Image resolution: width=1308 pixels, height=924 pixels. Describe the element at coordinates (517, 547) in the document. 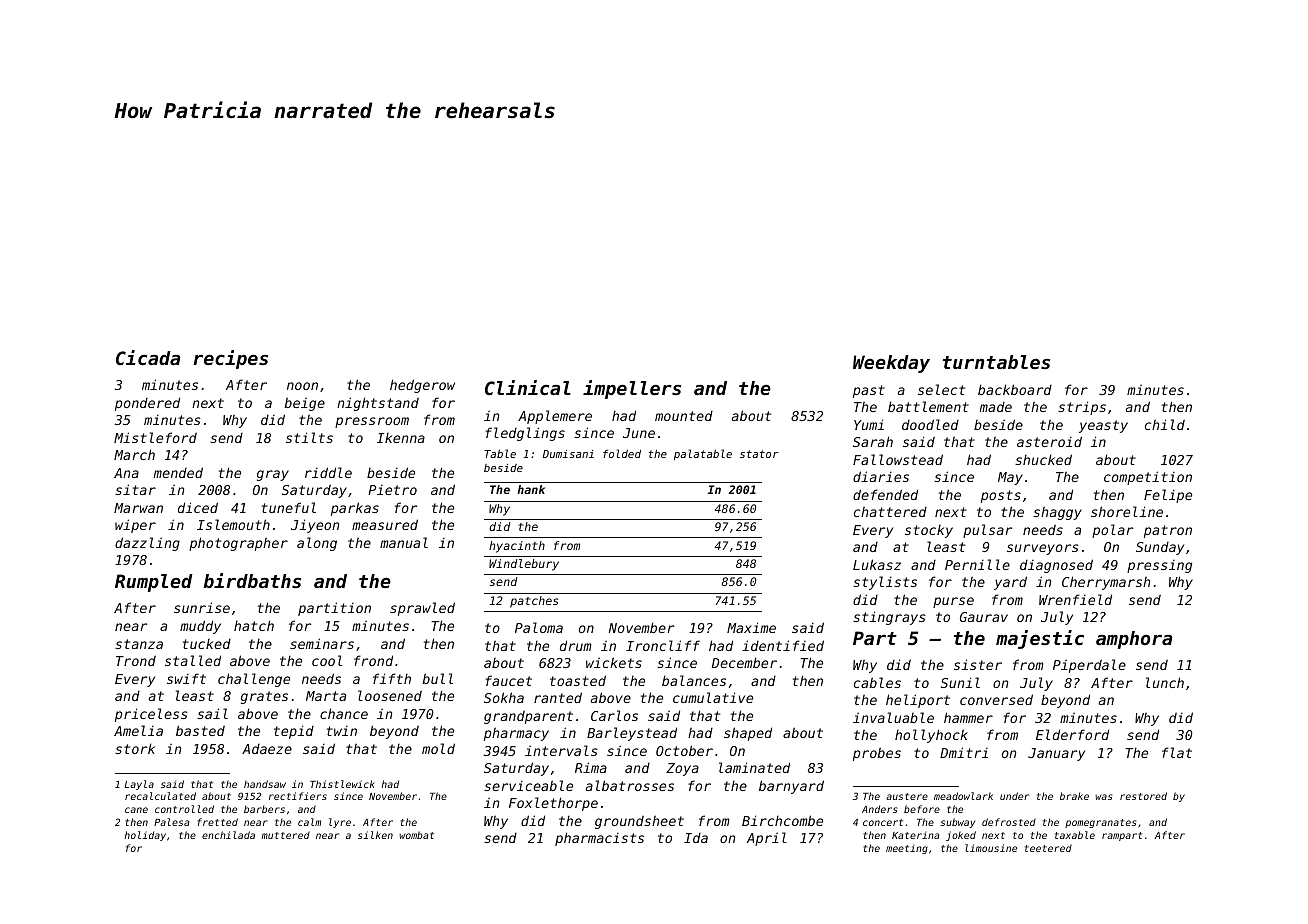

I see `hyacinth` at that location.
